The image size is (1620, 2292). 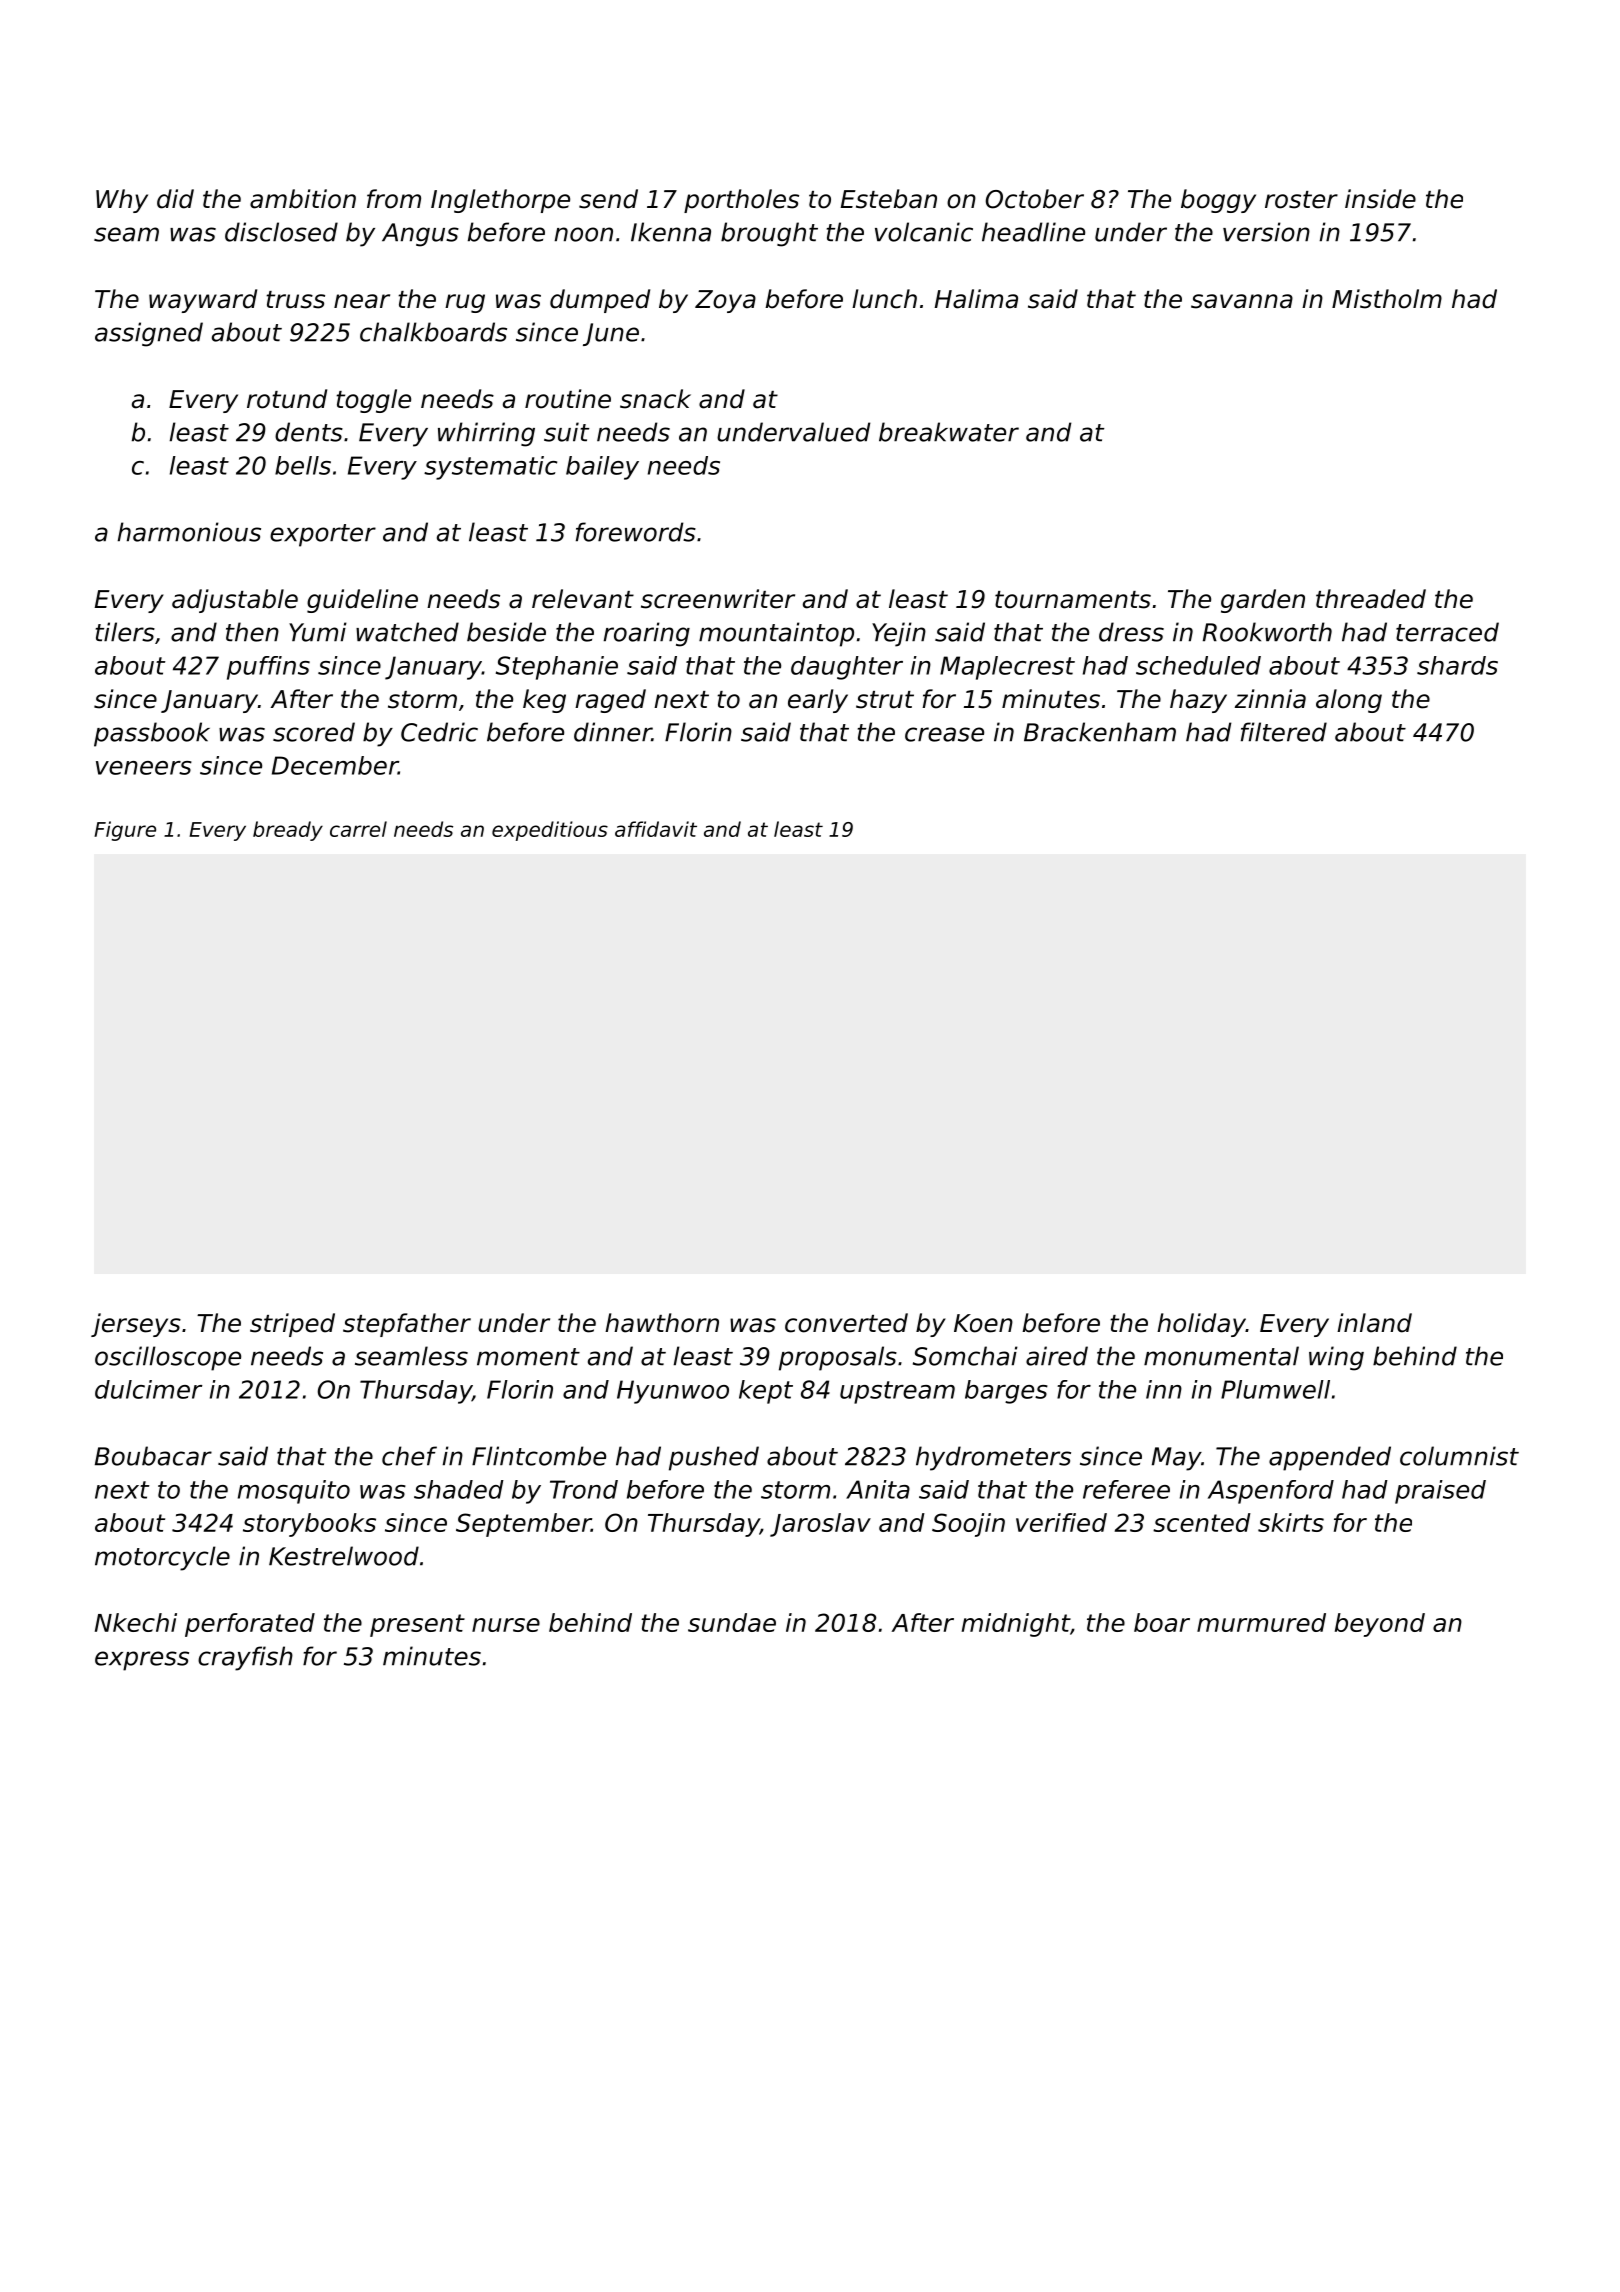 I want to click on snack, so click(x=655, y=399).
